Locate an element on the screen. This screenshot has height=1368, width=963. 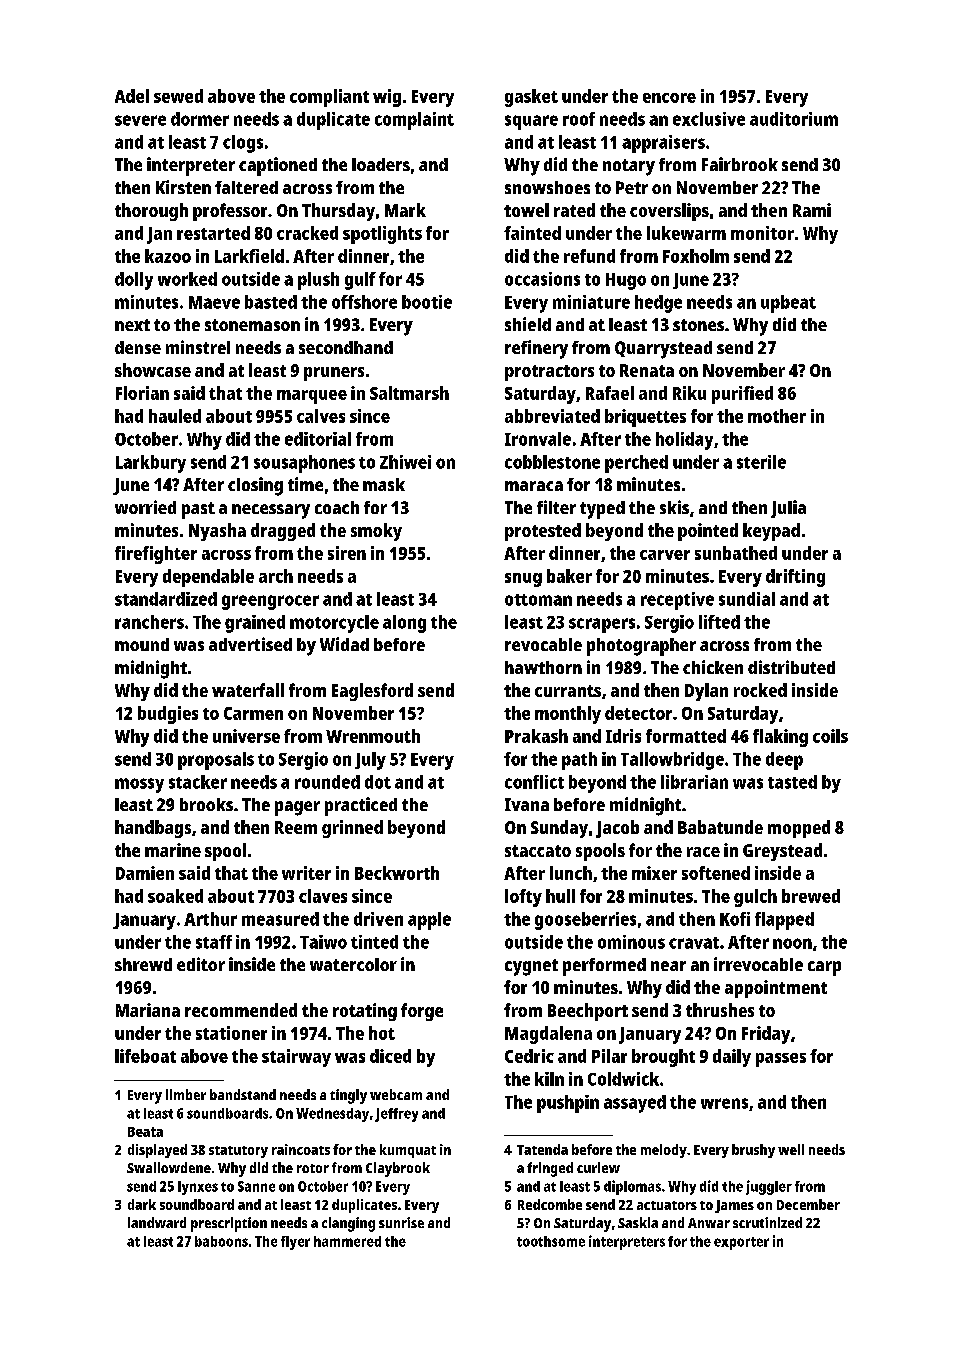
stacker is located at coordinates (198, 782).
